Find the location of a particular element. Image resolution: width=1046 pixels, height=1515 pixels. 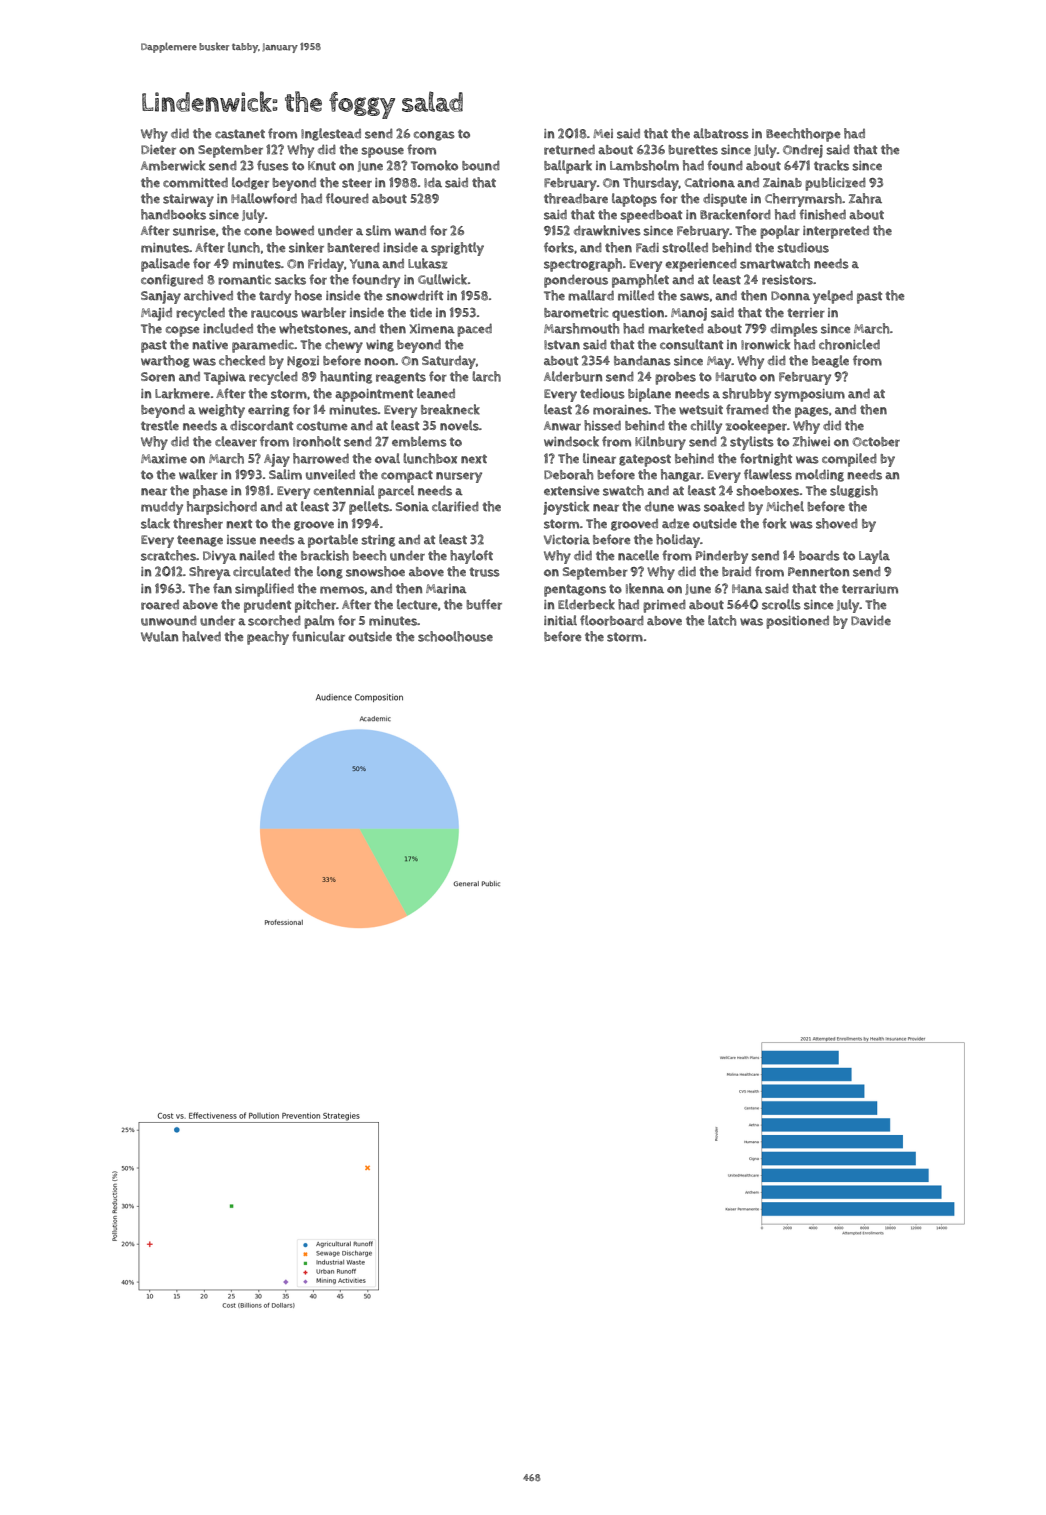

windsock is located at coordinates (571, 441).
